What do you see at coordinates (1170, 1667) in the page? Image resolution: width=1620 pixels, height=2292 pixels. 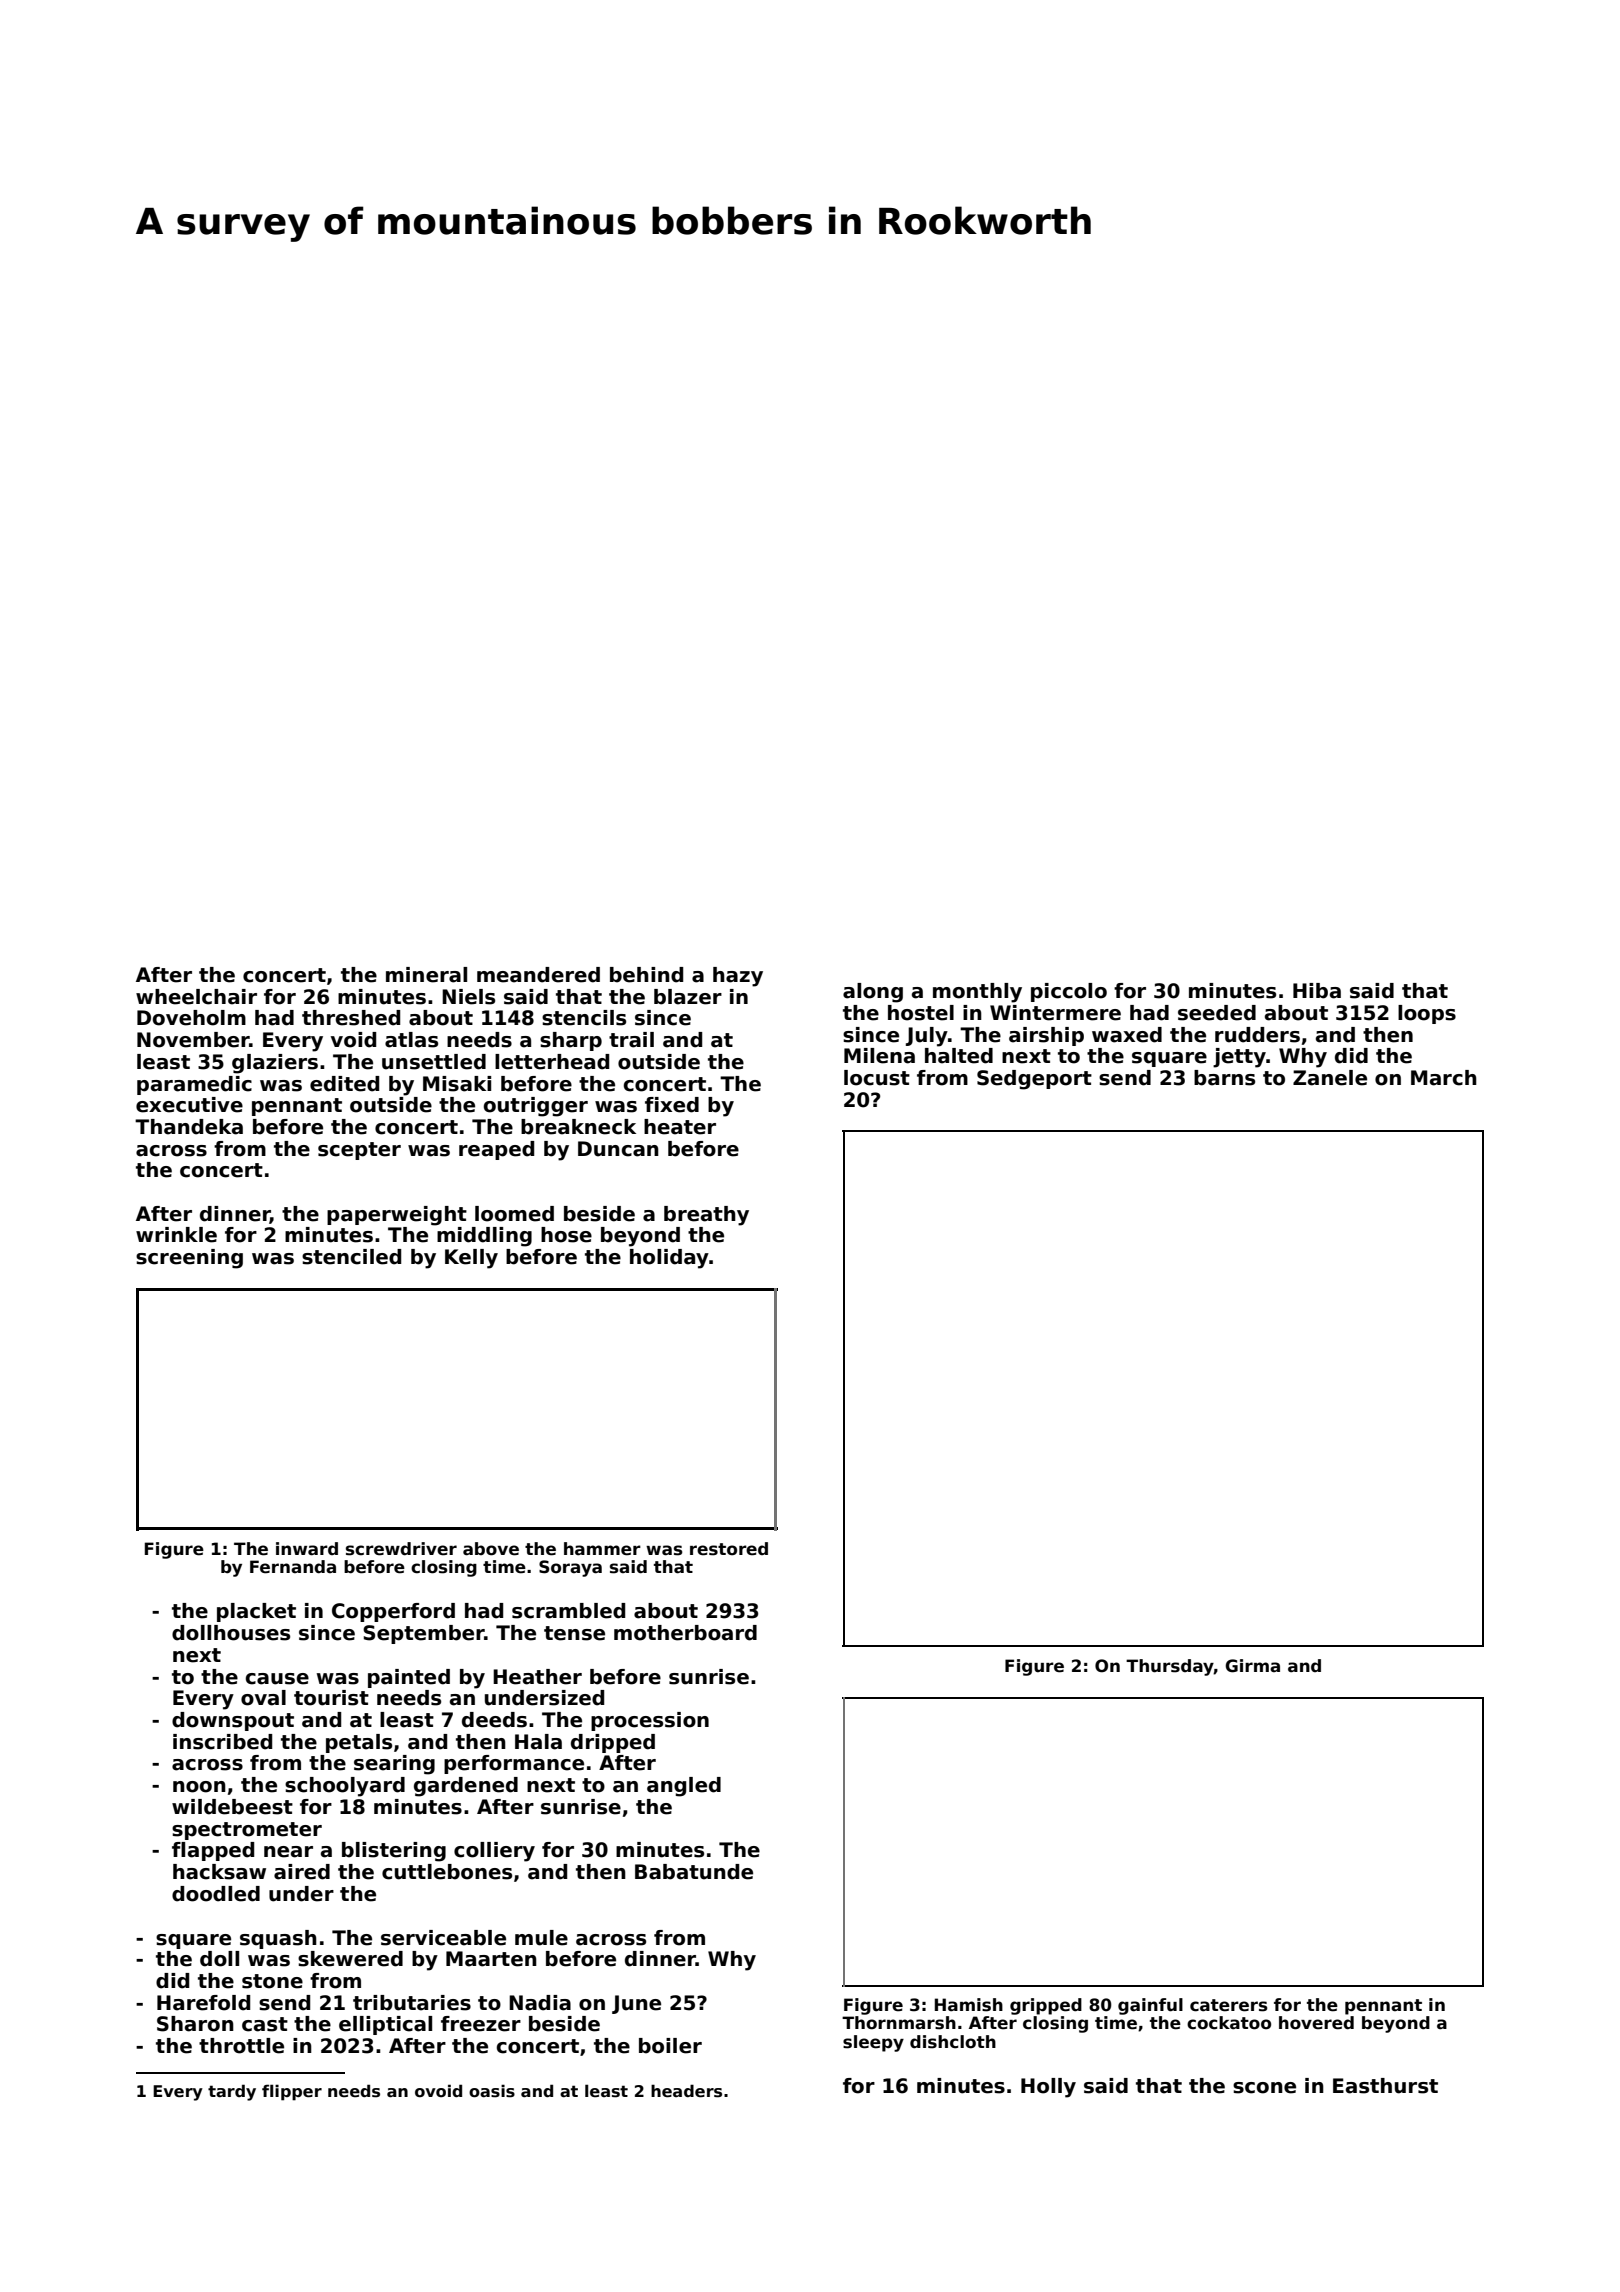 I see `Thursday` at bounding box center [1170, 1667].
